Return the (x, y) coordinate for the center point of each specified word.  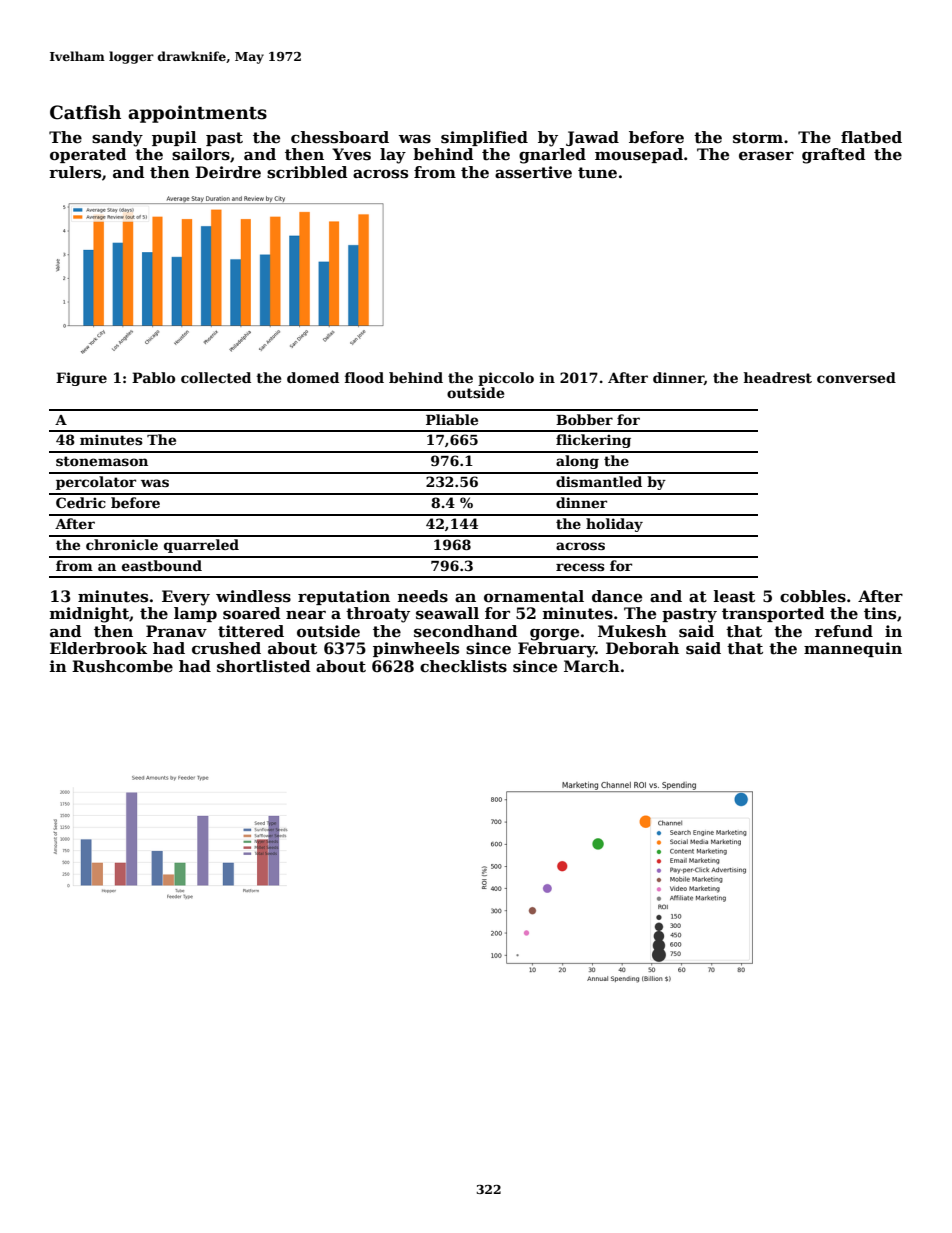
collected (216, 377)
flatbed (871, 137)
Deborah (642, 648)
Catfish (85, 112)
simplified (484, 138)
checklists (463, 666)
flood (364, 377)
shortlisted (264, 666)
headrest (778, 377)
